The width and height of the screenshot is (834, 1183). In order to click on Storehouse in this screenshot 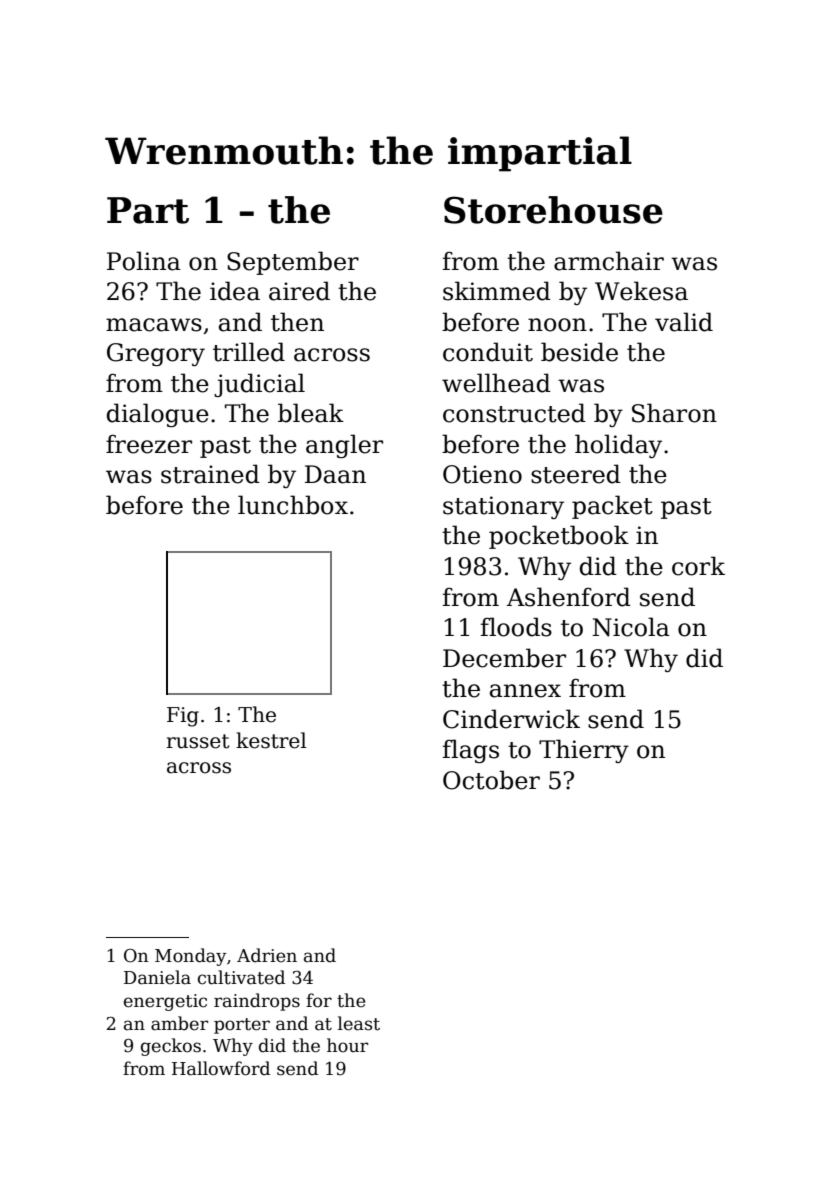, I will do `click(553, 210)`.
